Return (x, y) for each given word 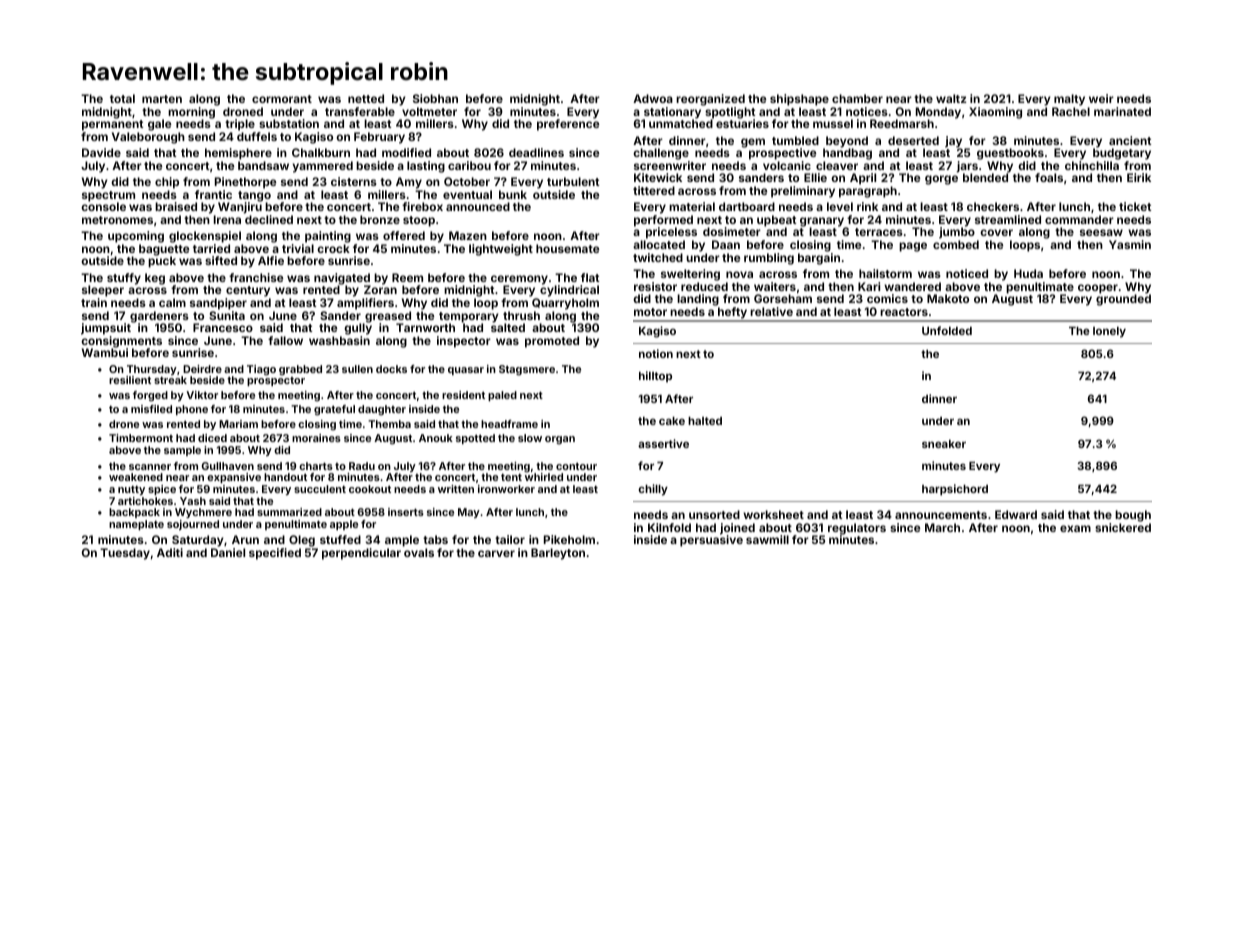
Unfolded (947, 330)
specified (275, 554)
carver (496, 553)
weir (1101, 98)
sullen (357, 369)
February (379, 138)
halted (705, 421)
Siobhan (435, 98)
